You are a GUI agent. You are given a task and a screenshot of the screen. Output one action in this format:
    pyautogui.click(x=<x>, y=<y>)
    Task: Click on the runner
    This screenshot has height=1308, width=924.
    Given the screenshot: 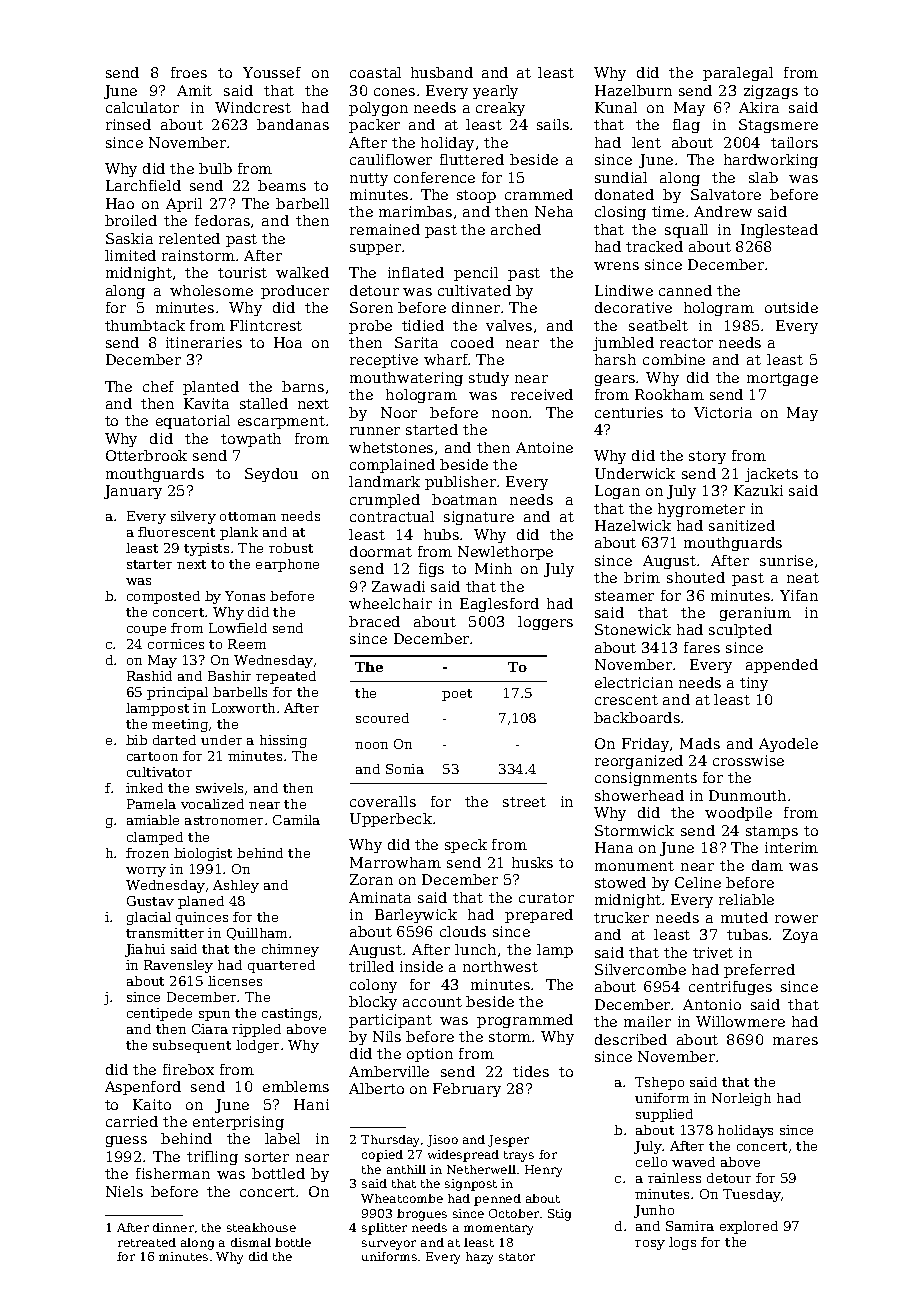 What is the action you would take?
    pyautogui.click(x=375, y=431)
